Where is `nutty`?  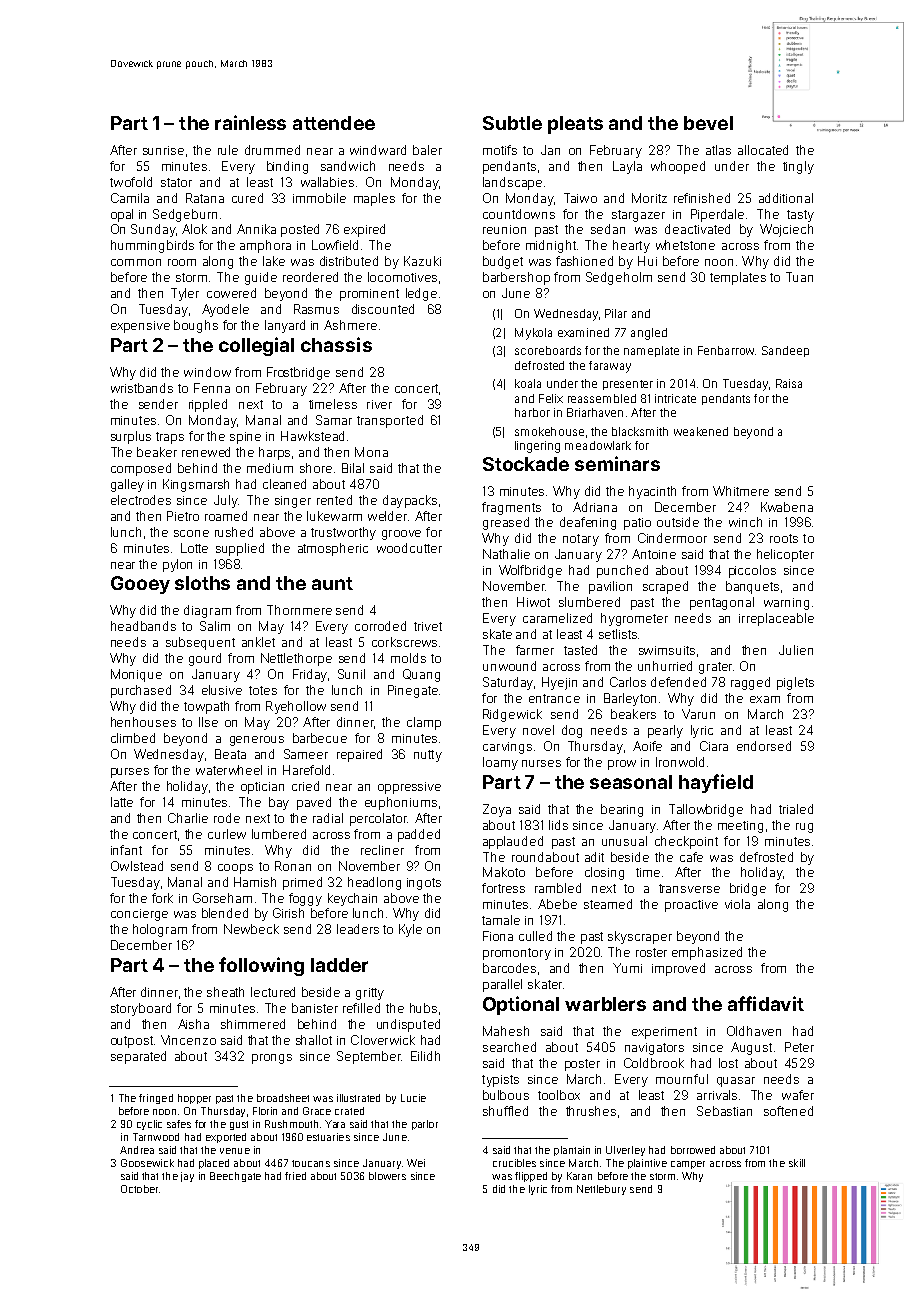 nutty is located at coordinates (428, 756).
